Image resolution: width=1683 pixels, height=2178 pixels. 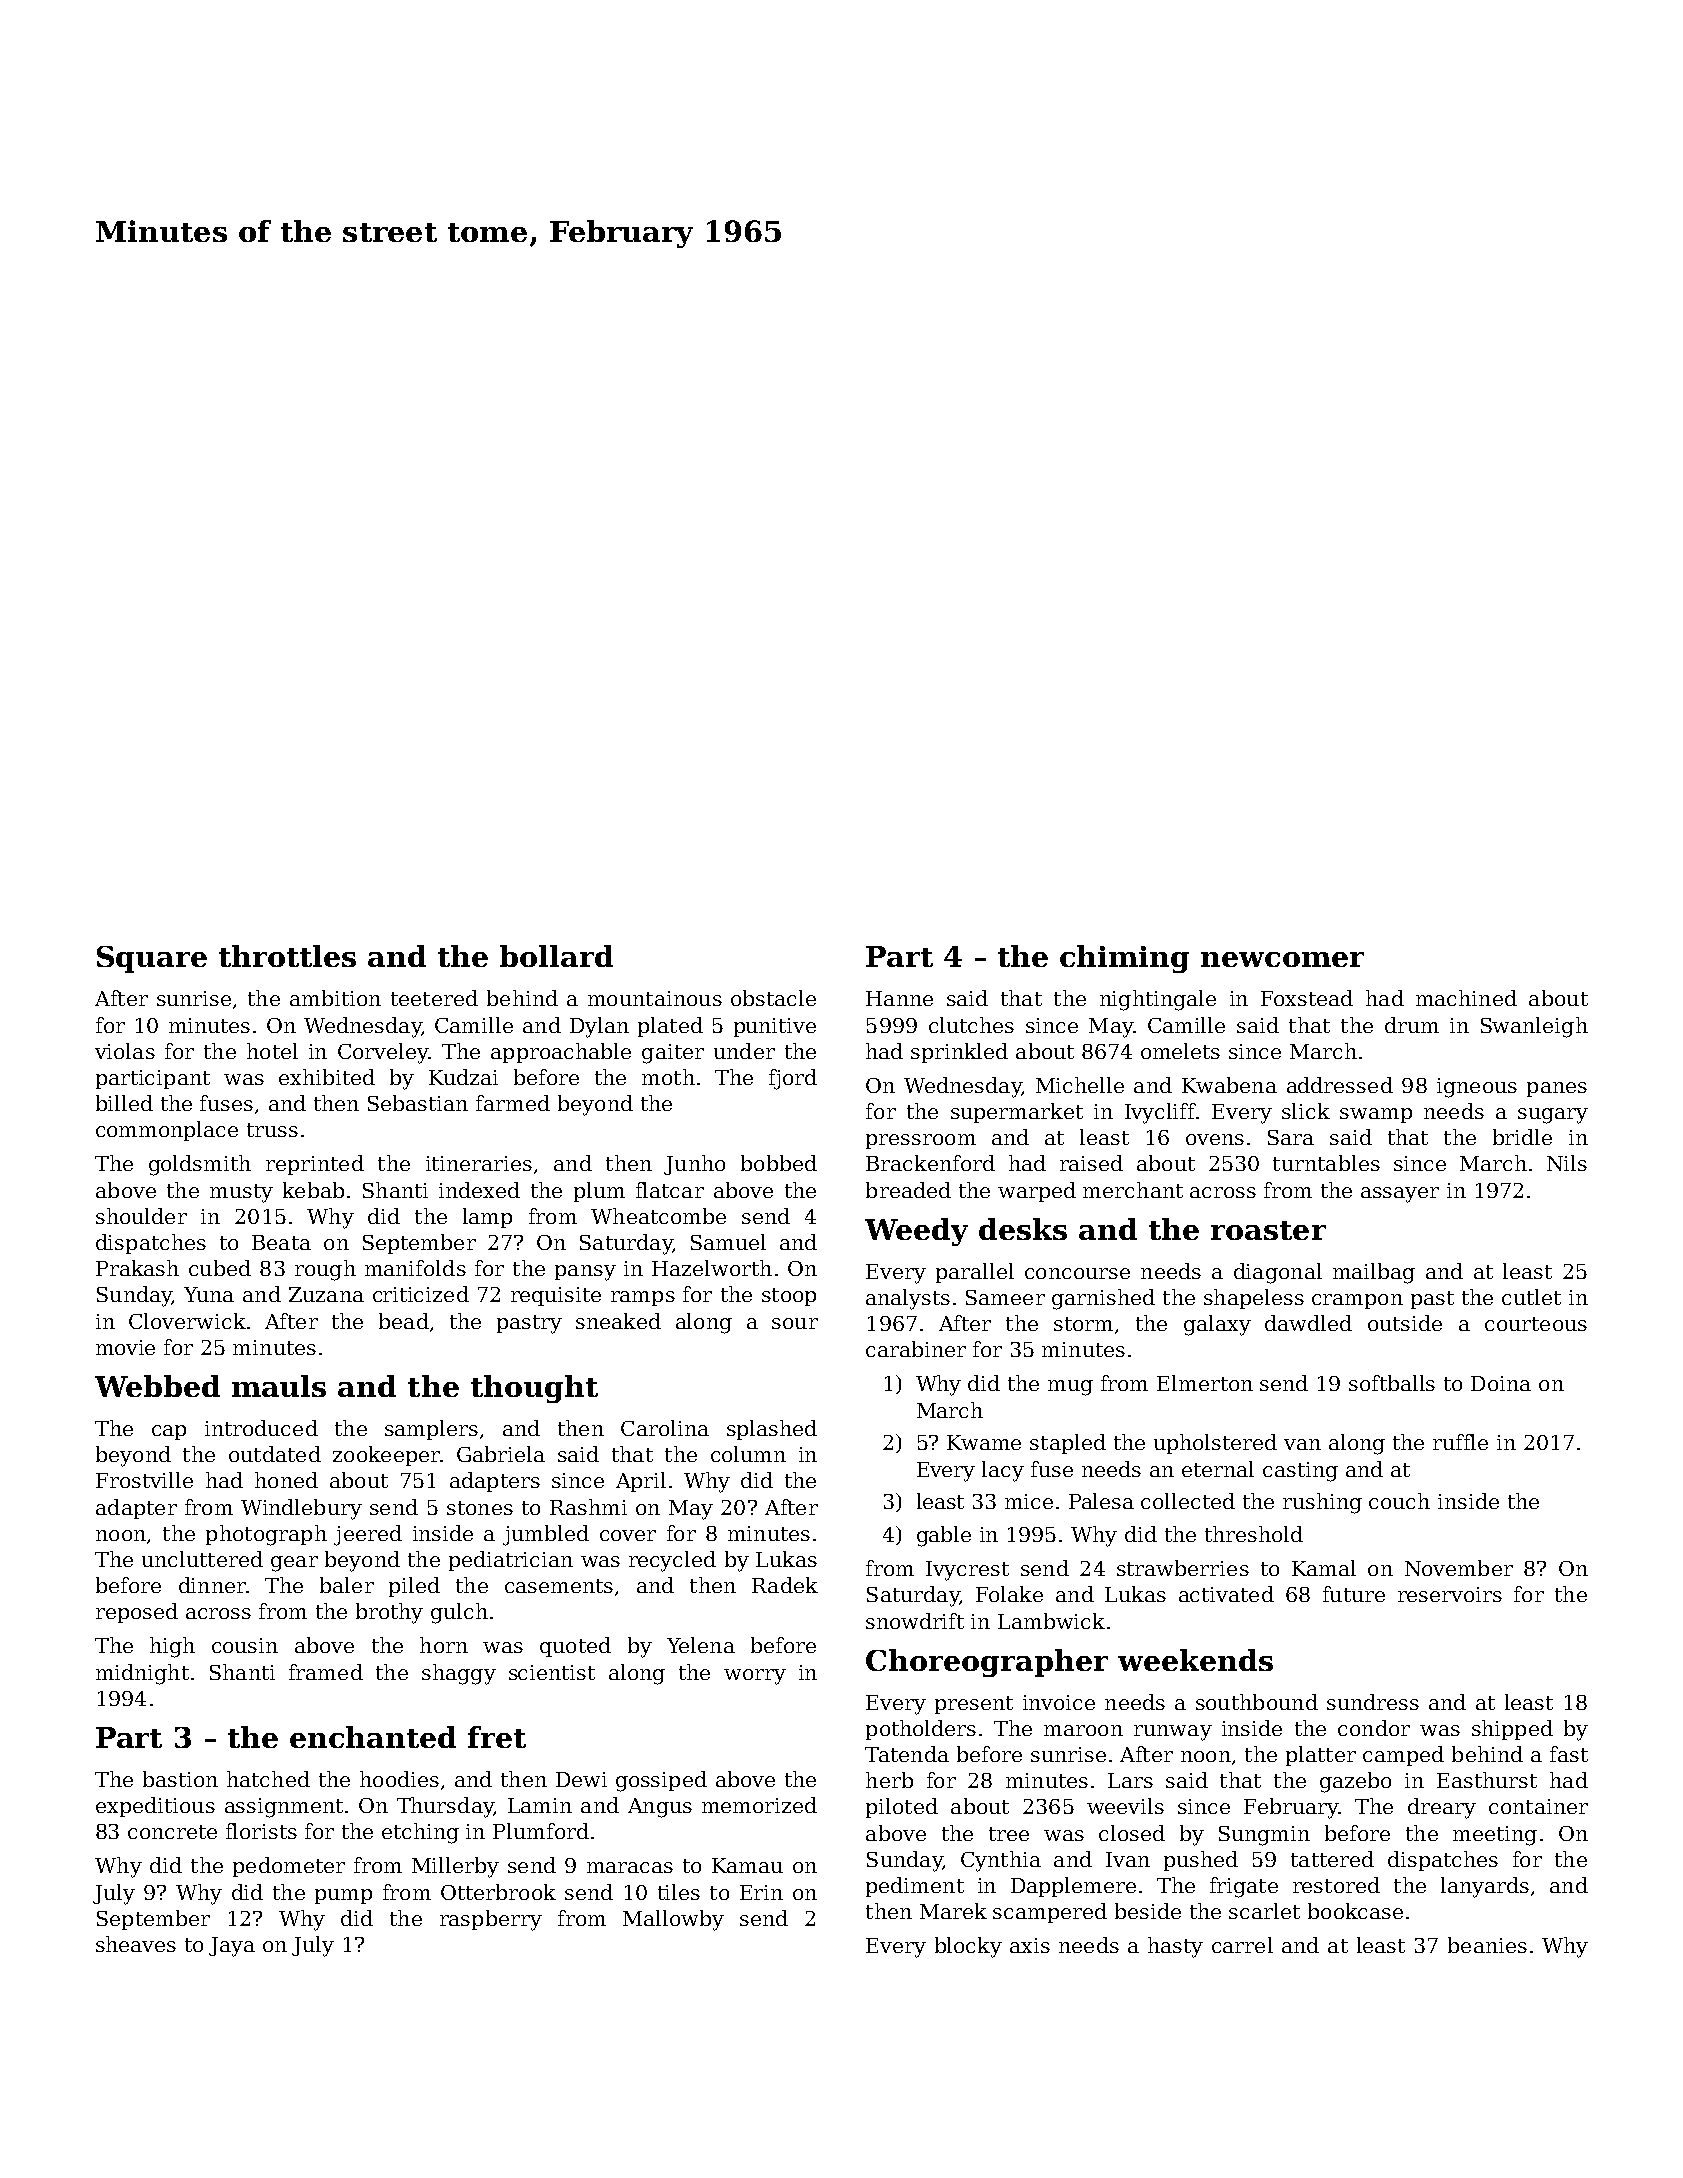 What do you see at coordinates (1538, 1806) in the document?
I see `container` at bounding box center [1538, 1806].
